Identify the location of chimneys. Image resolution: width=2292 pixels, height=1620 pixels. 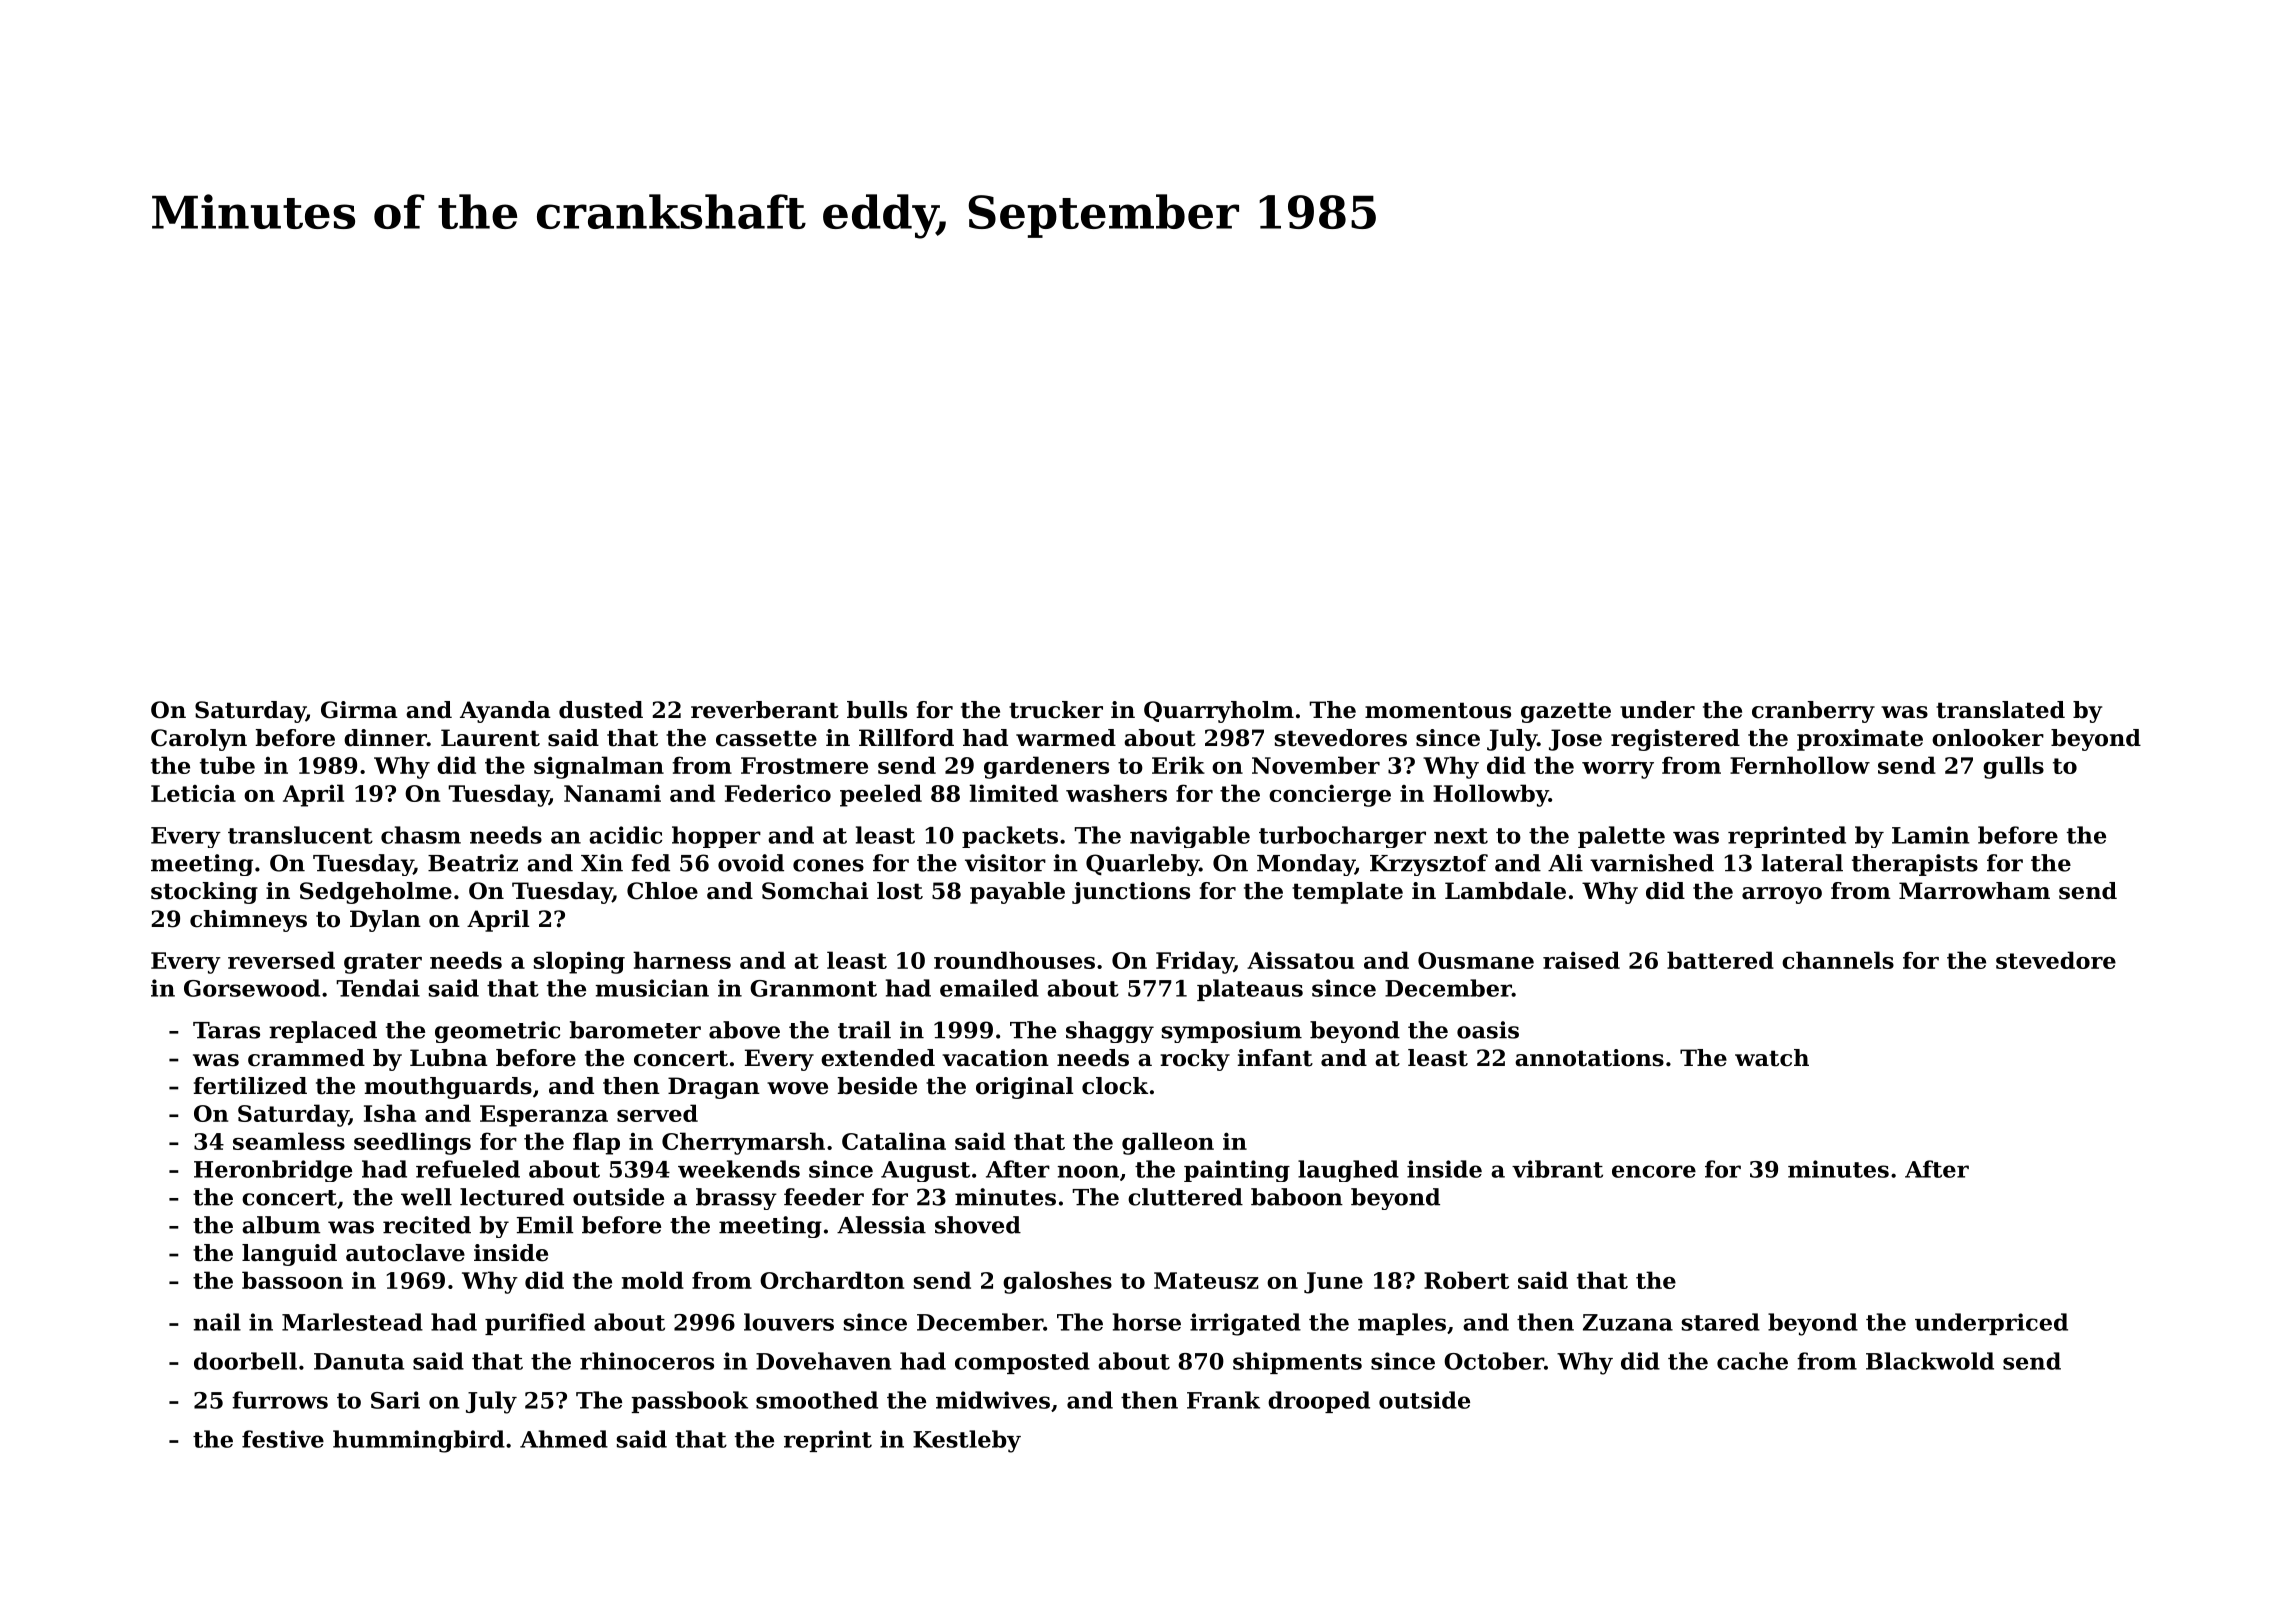
(248, 921).
